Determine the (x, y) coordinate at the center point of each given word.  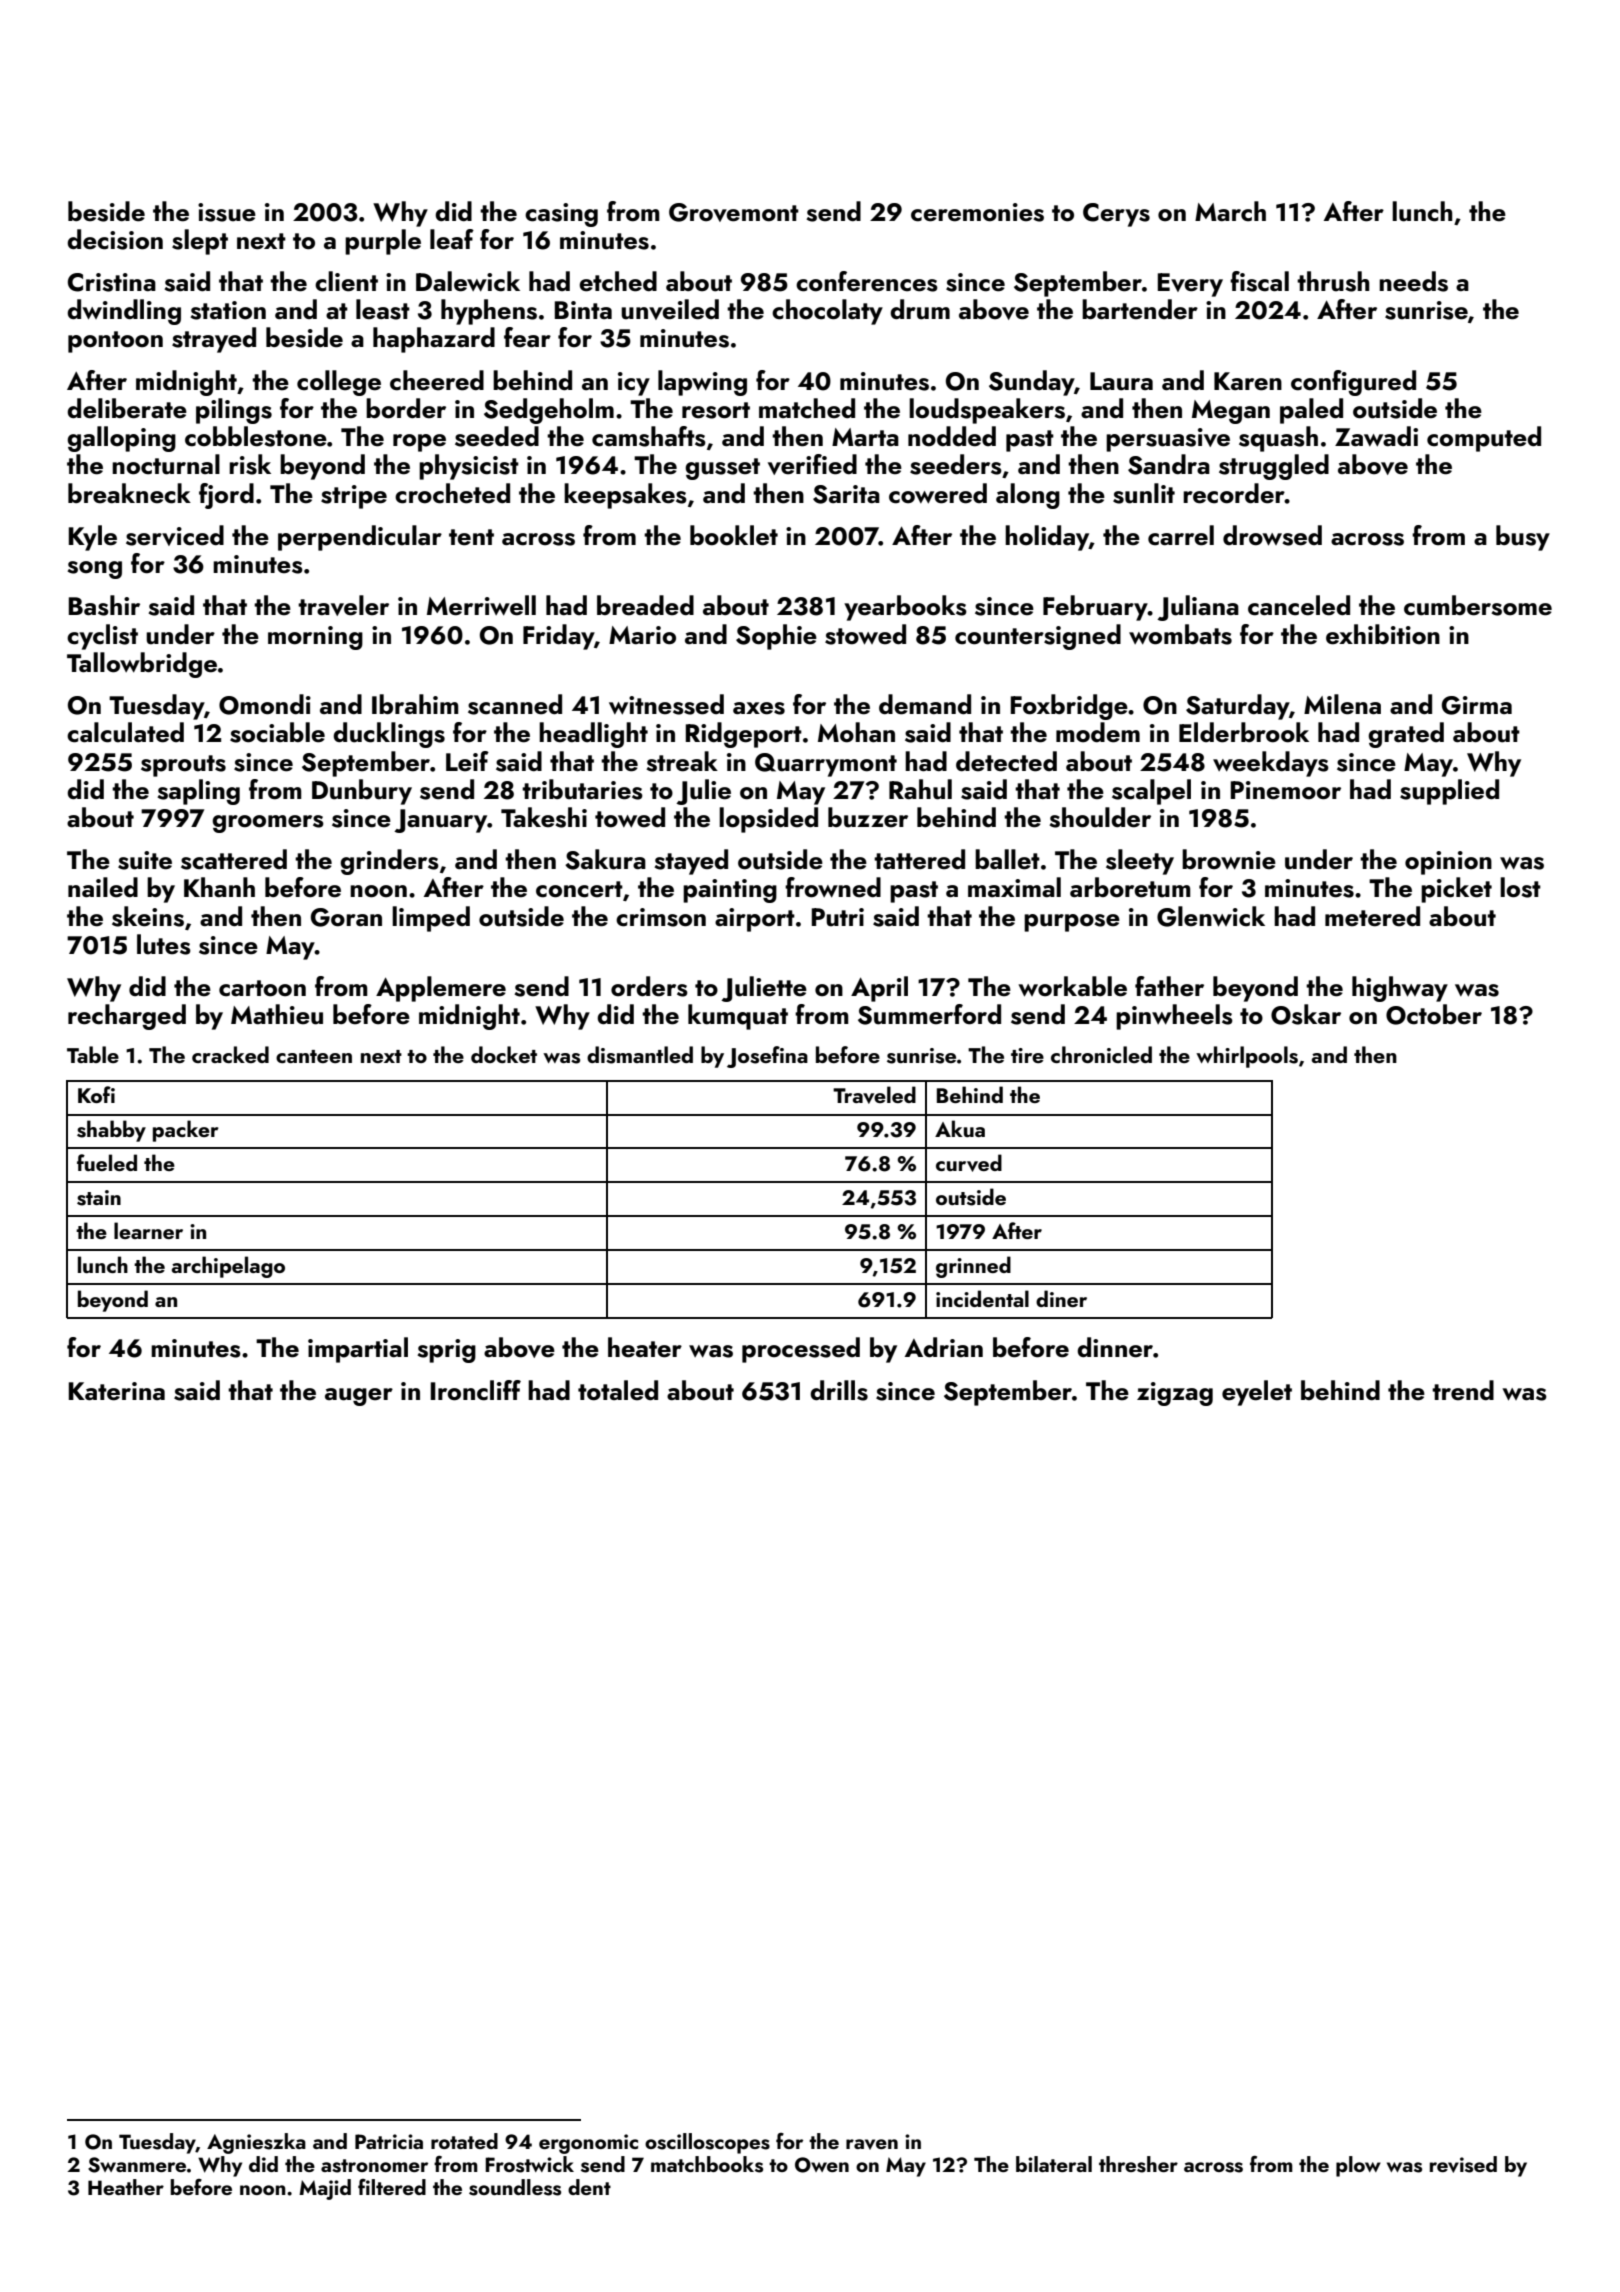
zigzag (1175, 1394)
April (879, 989)
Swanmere (137, 2165)
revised (1463, 2164)
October (1434, 1014)
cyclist (102, 637)
